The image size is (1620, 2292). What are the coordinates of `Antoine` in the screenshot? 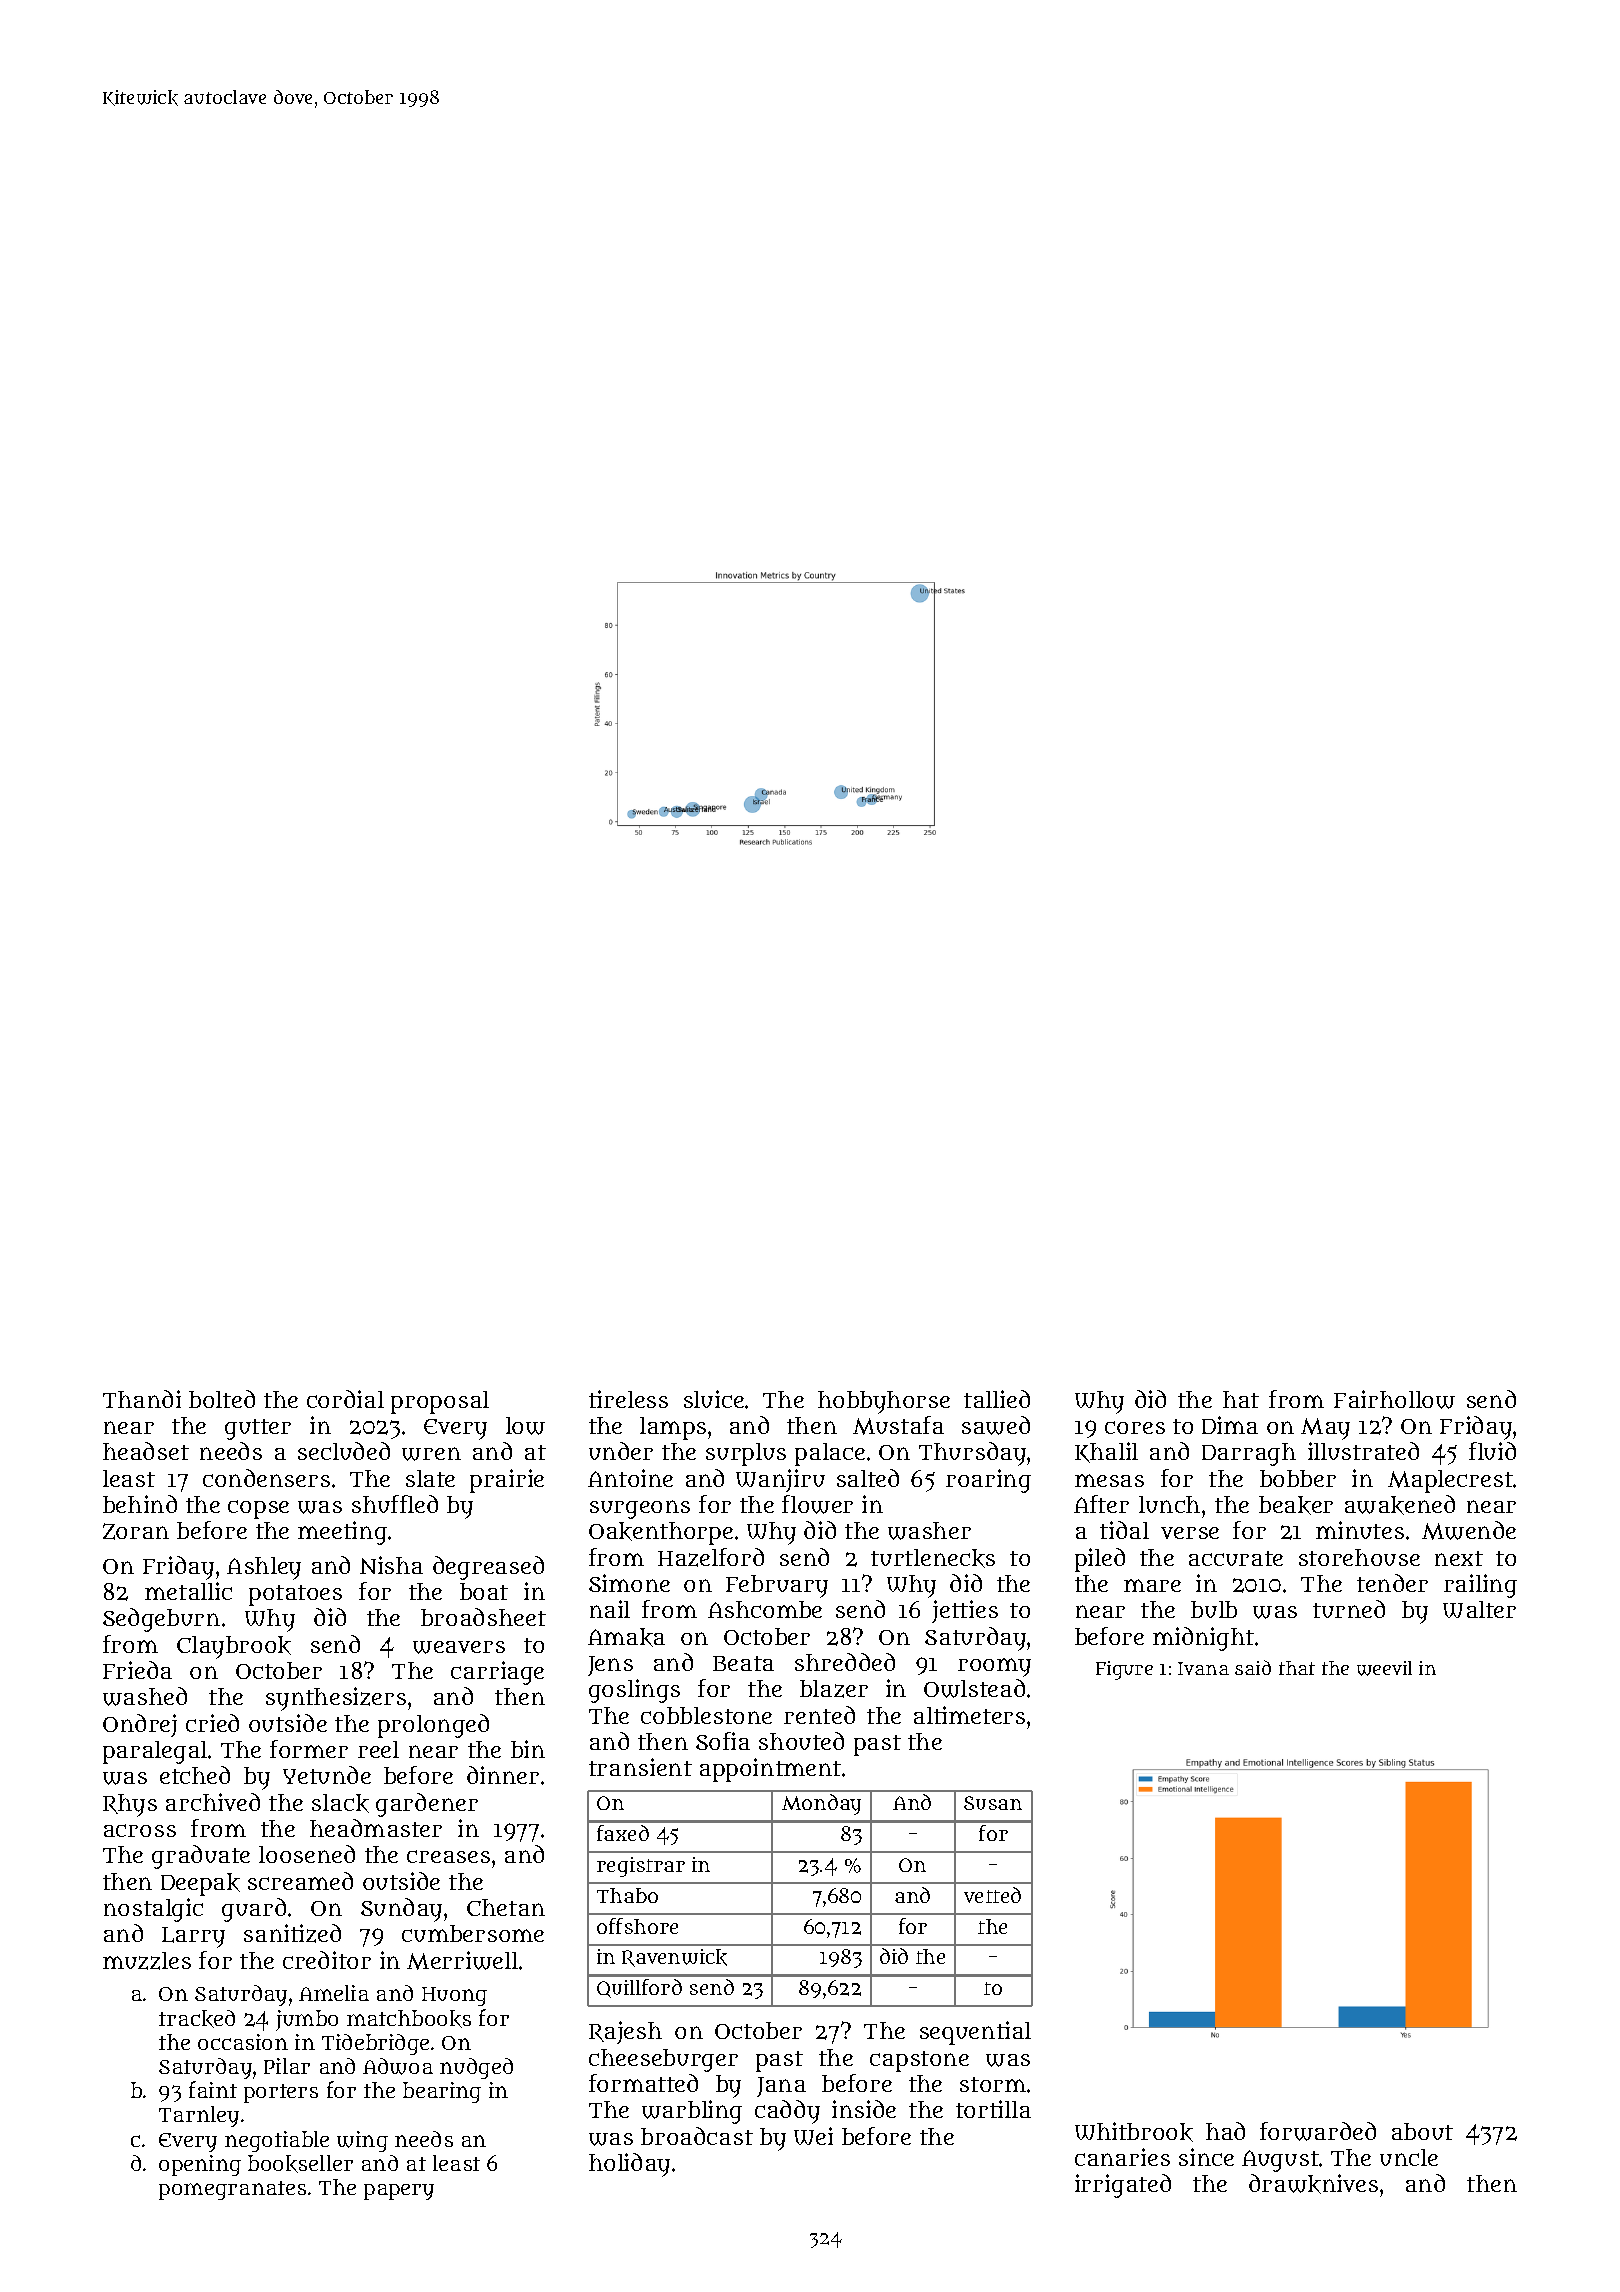 It's located at (630, 1478).
